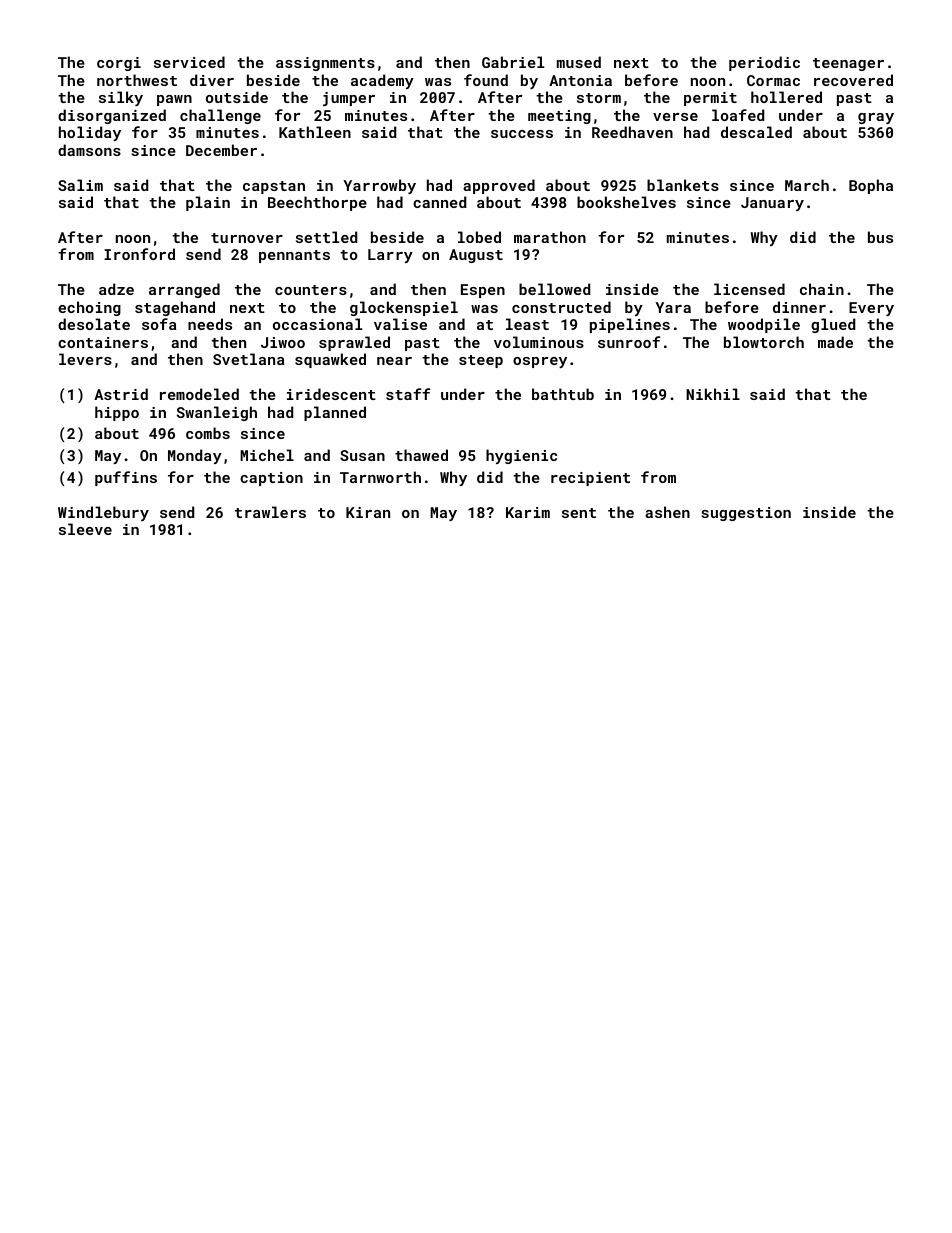  Describe the element at coordinates (580, 80) in the screenshot. I see `Antonia` at that location.
